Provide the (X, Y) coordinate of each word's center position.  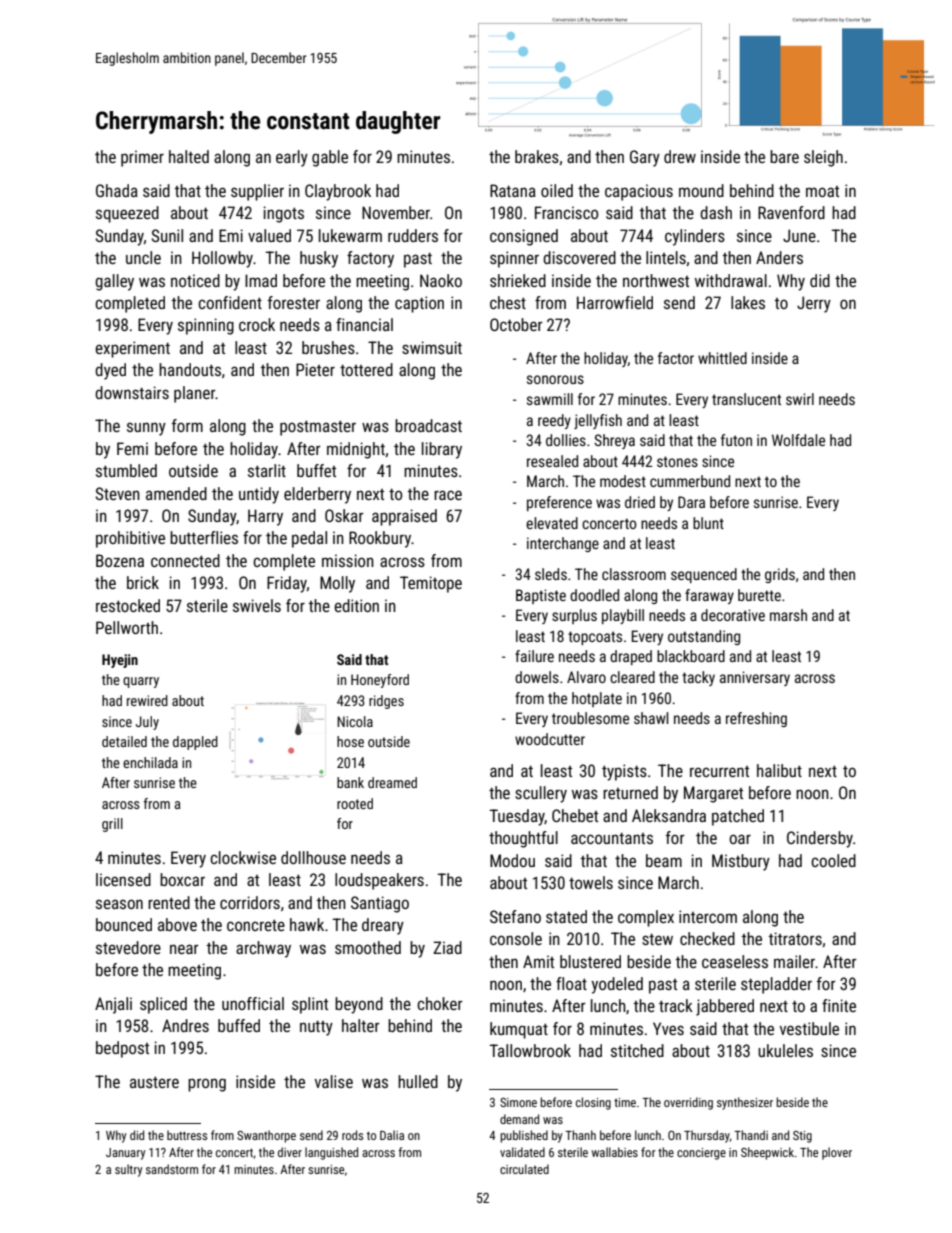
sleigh (823, 158)
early (292, 158)
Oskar (344, 515)
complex (646, 918)
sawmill (550, 399)
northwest (656, 280)
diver (290, 1152)
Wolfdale (798, 440)
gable (330, 158)
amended (176, 493)
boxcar (182, 879)
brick (143, 582)
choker (440, 1003)
